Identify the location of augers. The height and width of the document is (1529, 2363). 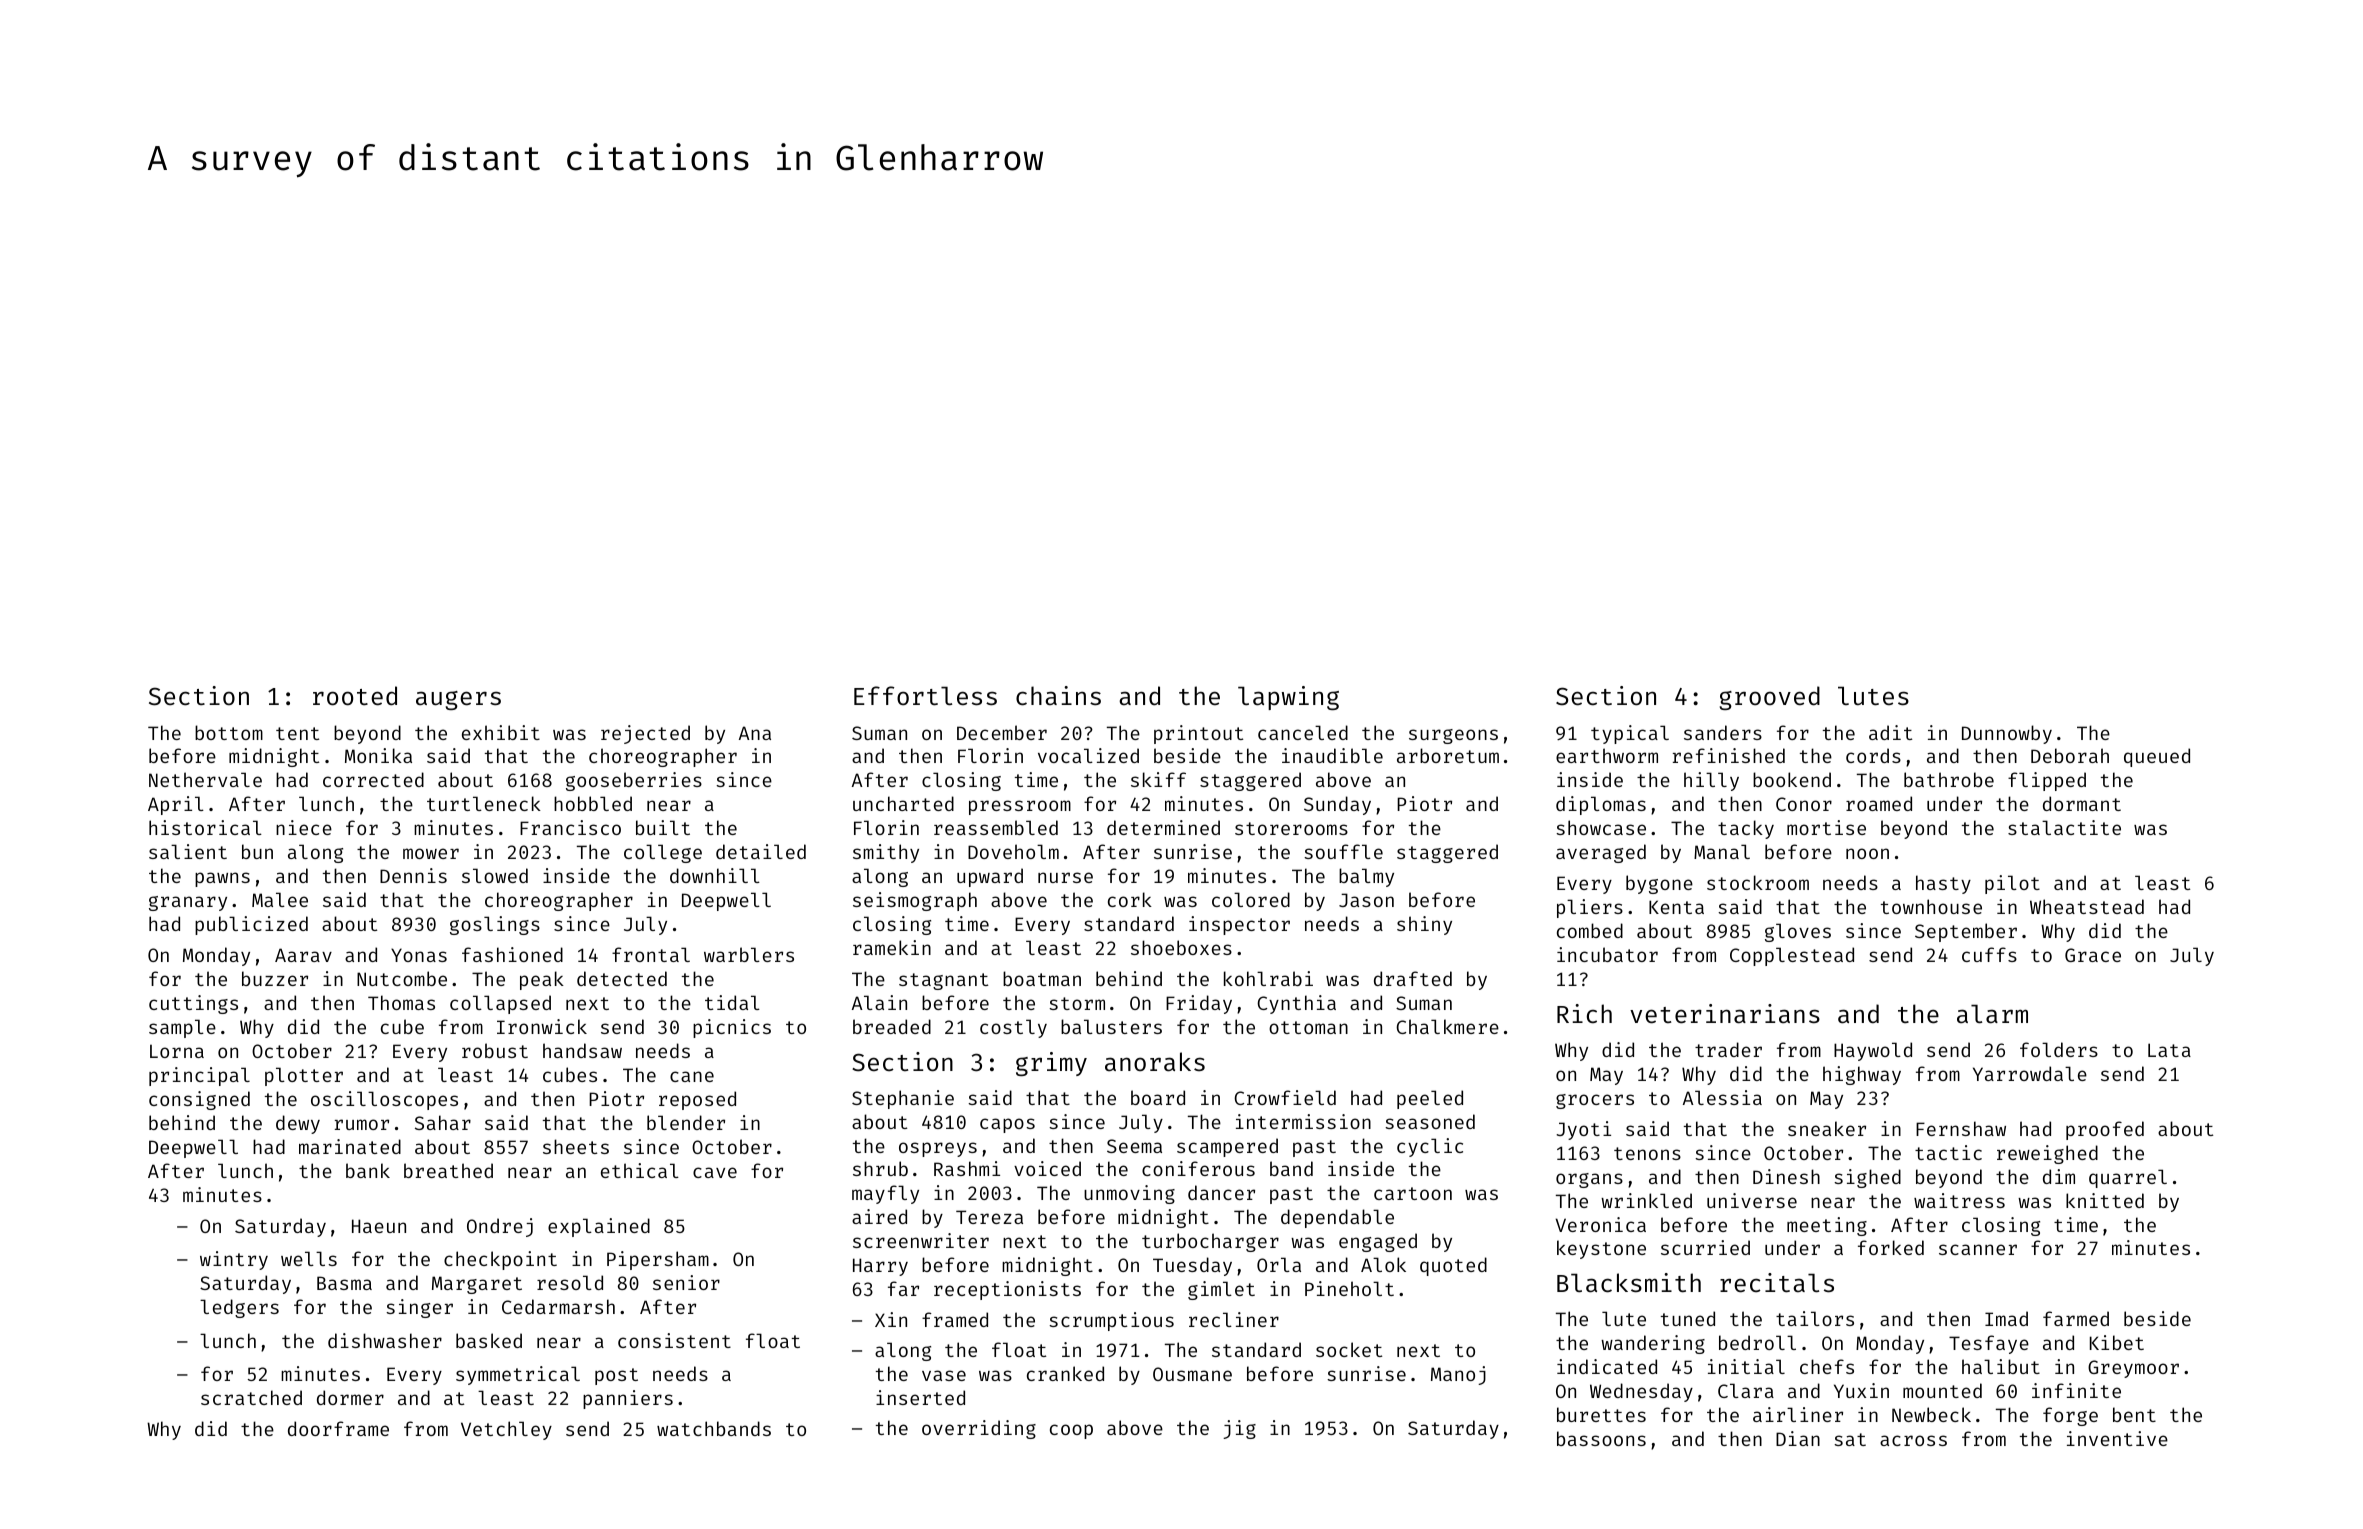
(458, 700).
